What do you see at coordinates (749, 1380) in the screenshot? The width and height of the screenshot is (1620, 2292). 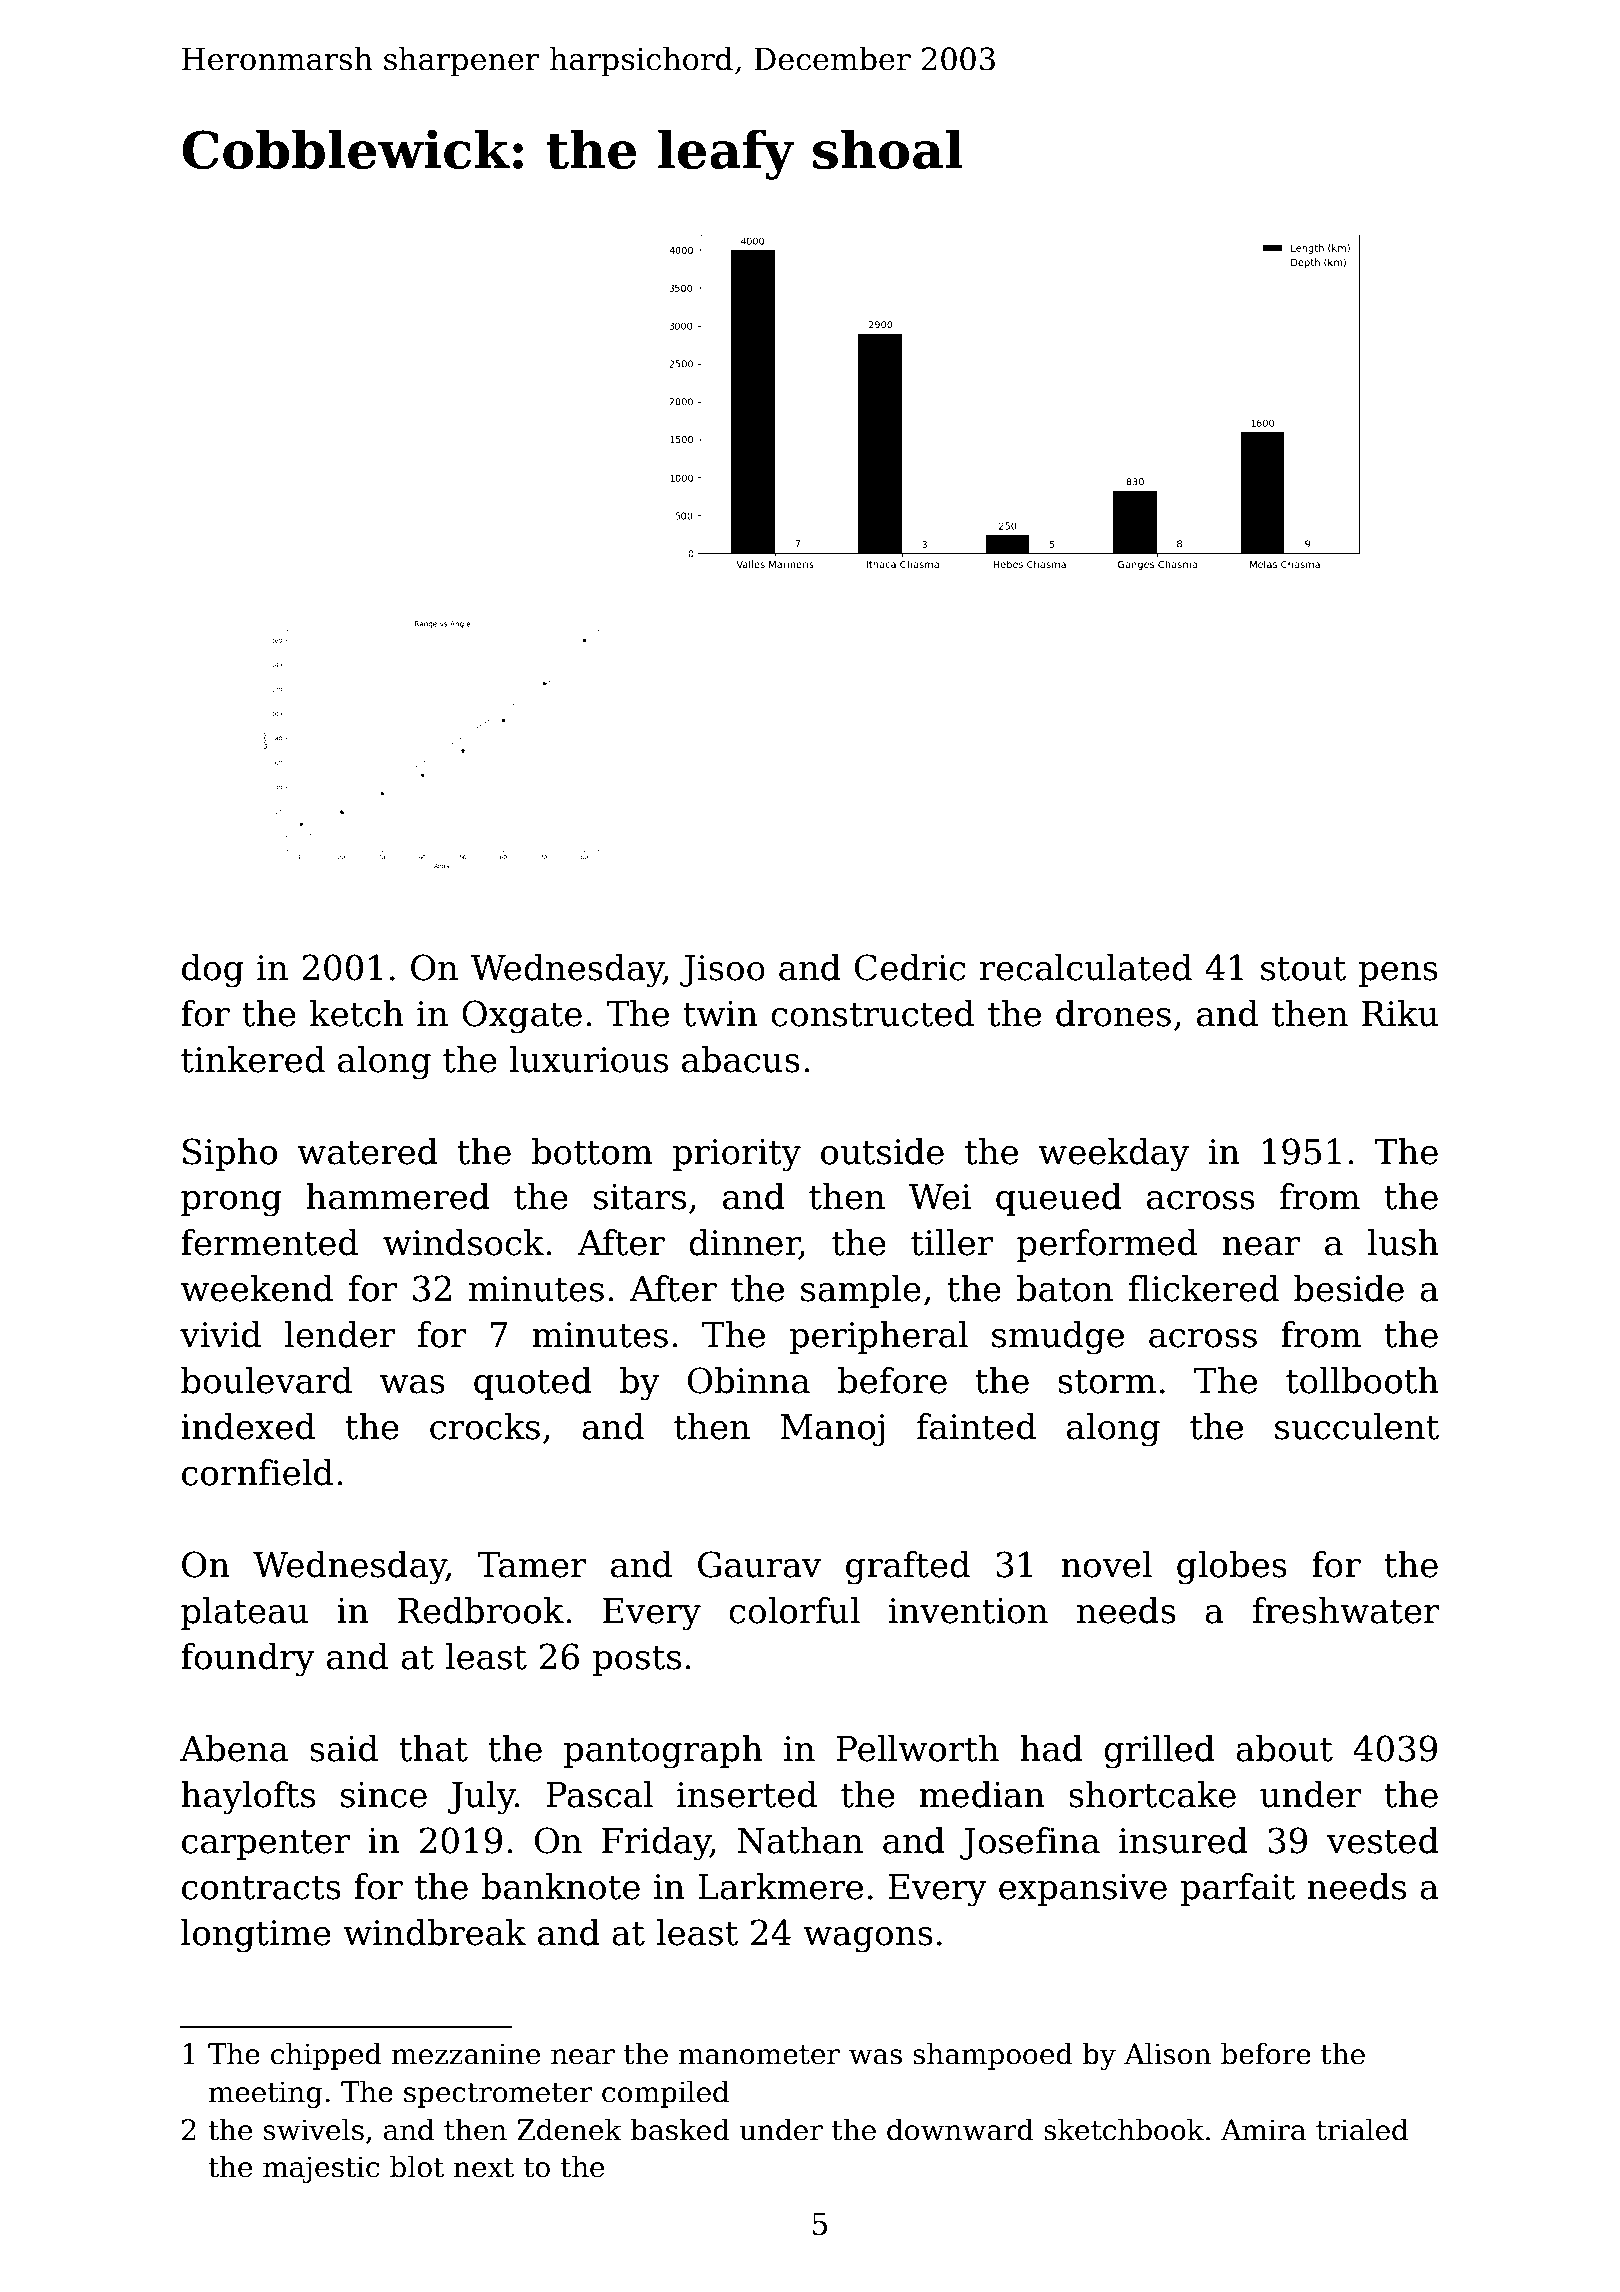 I see `Obinna` at bounding box center [749, 1380].
